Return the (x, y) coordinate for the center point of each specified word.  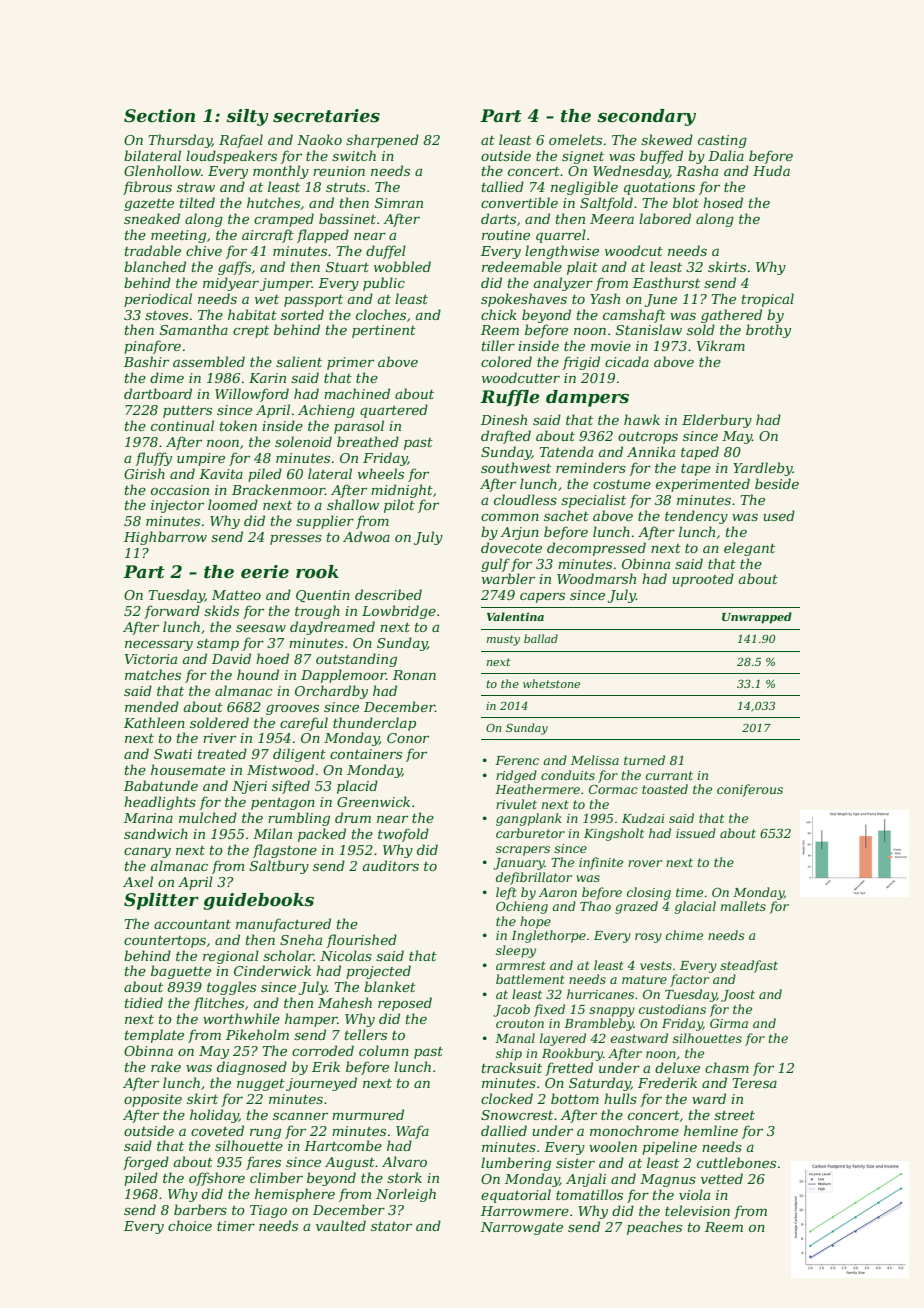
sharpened (382, 141)
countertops (165, 942)
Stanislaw (649, 329)
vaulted (341, 1225)
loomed (233, 504)
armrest (521, 965)
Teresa (754, 1083)
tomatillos (589, 1194)
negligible (584, 188)
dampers (587, 398)
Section (159, 116)
